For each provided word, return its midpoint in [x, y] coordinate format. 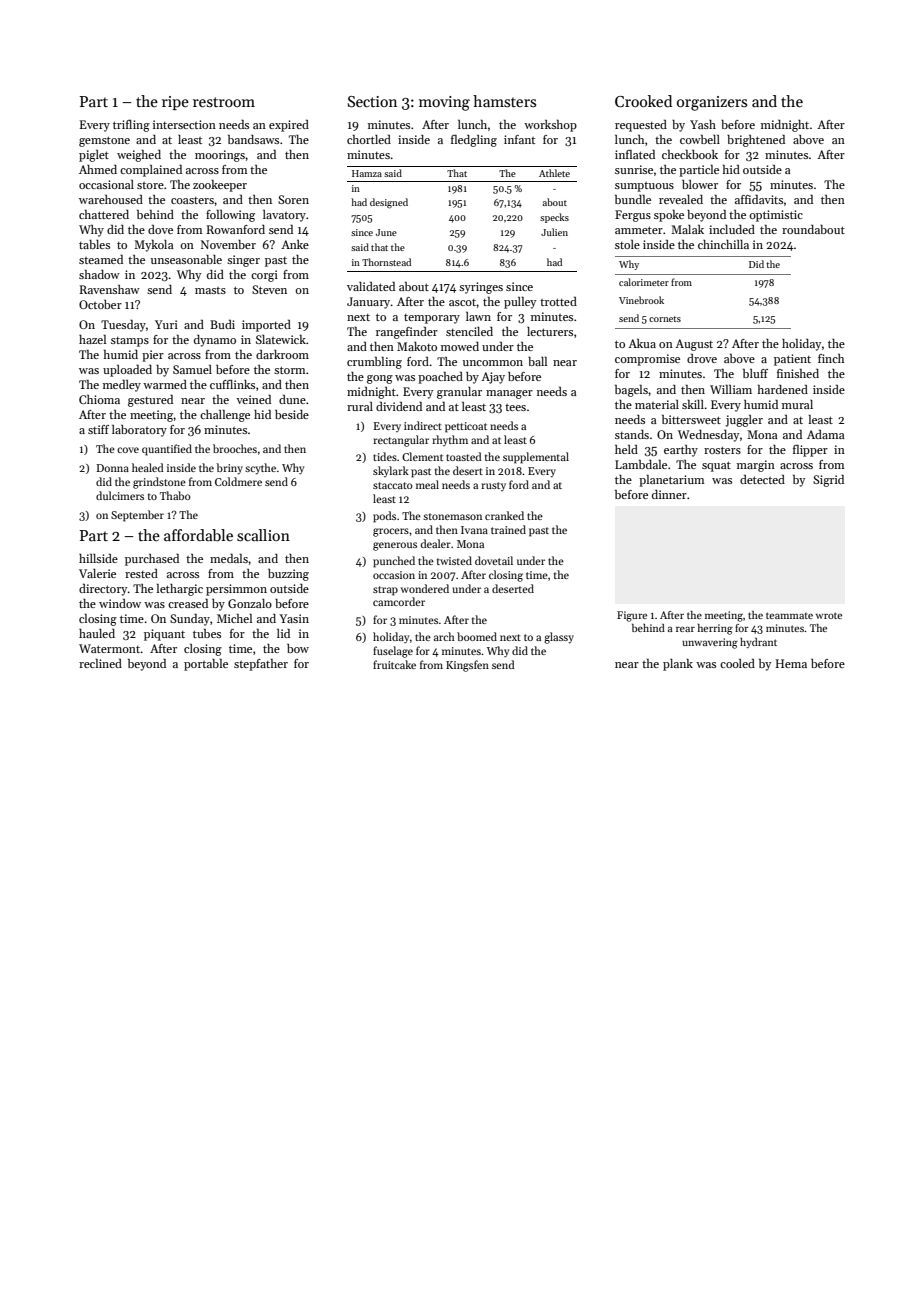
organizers [712, 103]
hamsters [504, 101]
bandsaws [253, 139]
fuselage [393, 652]
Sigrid [828, 481]
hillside [98, 558]
